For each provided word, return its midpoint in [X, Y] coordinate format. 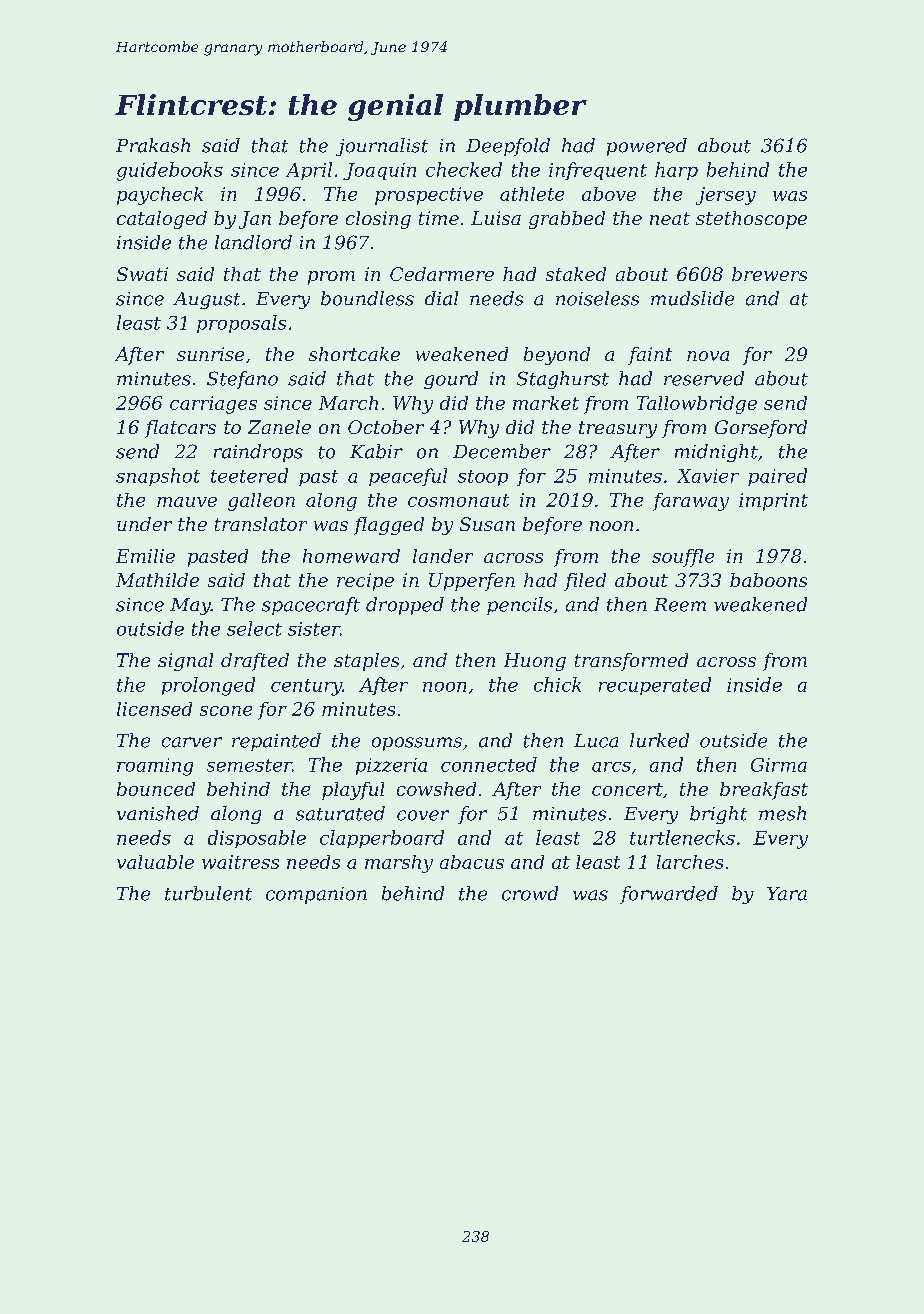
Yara [787, 894]
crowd [530, 893]
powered [647, 147]
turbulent [208, 893]
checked [464, 169]
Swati [142, 274]
